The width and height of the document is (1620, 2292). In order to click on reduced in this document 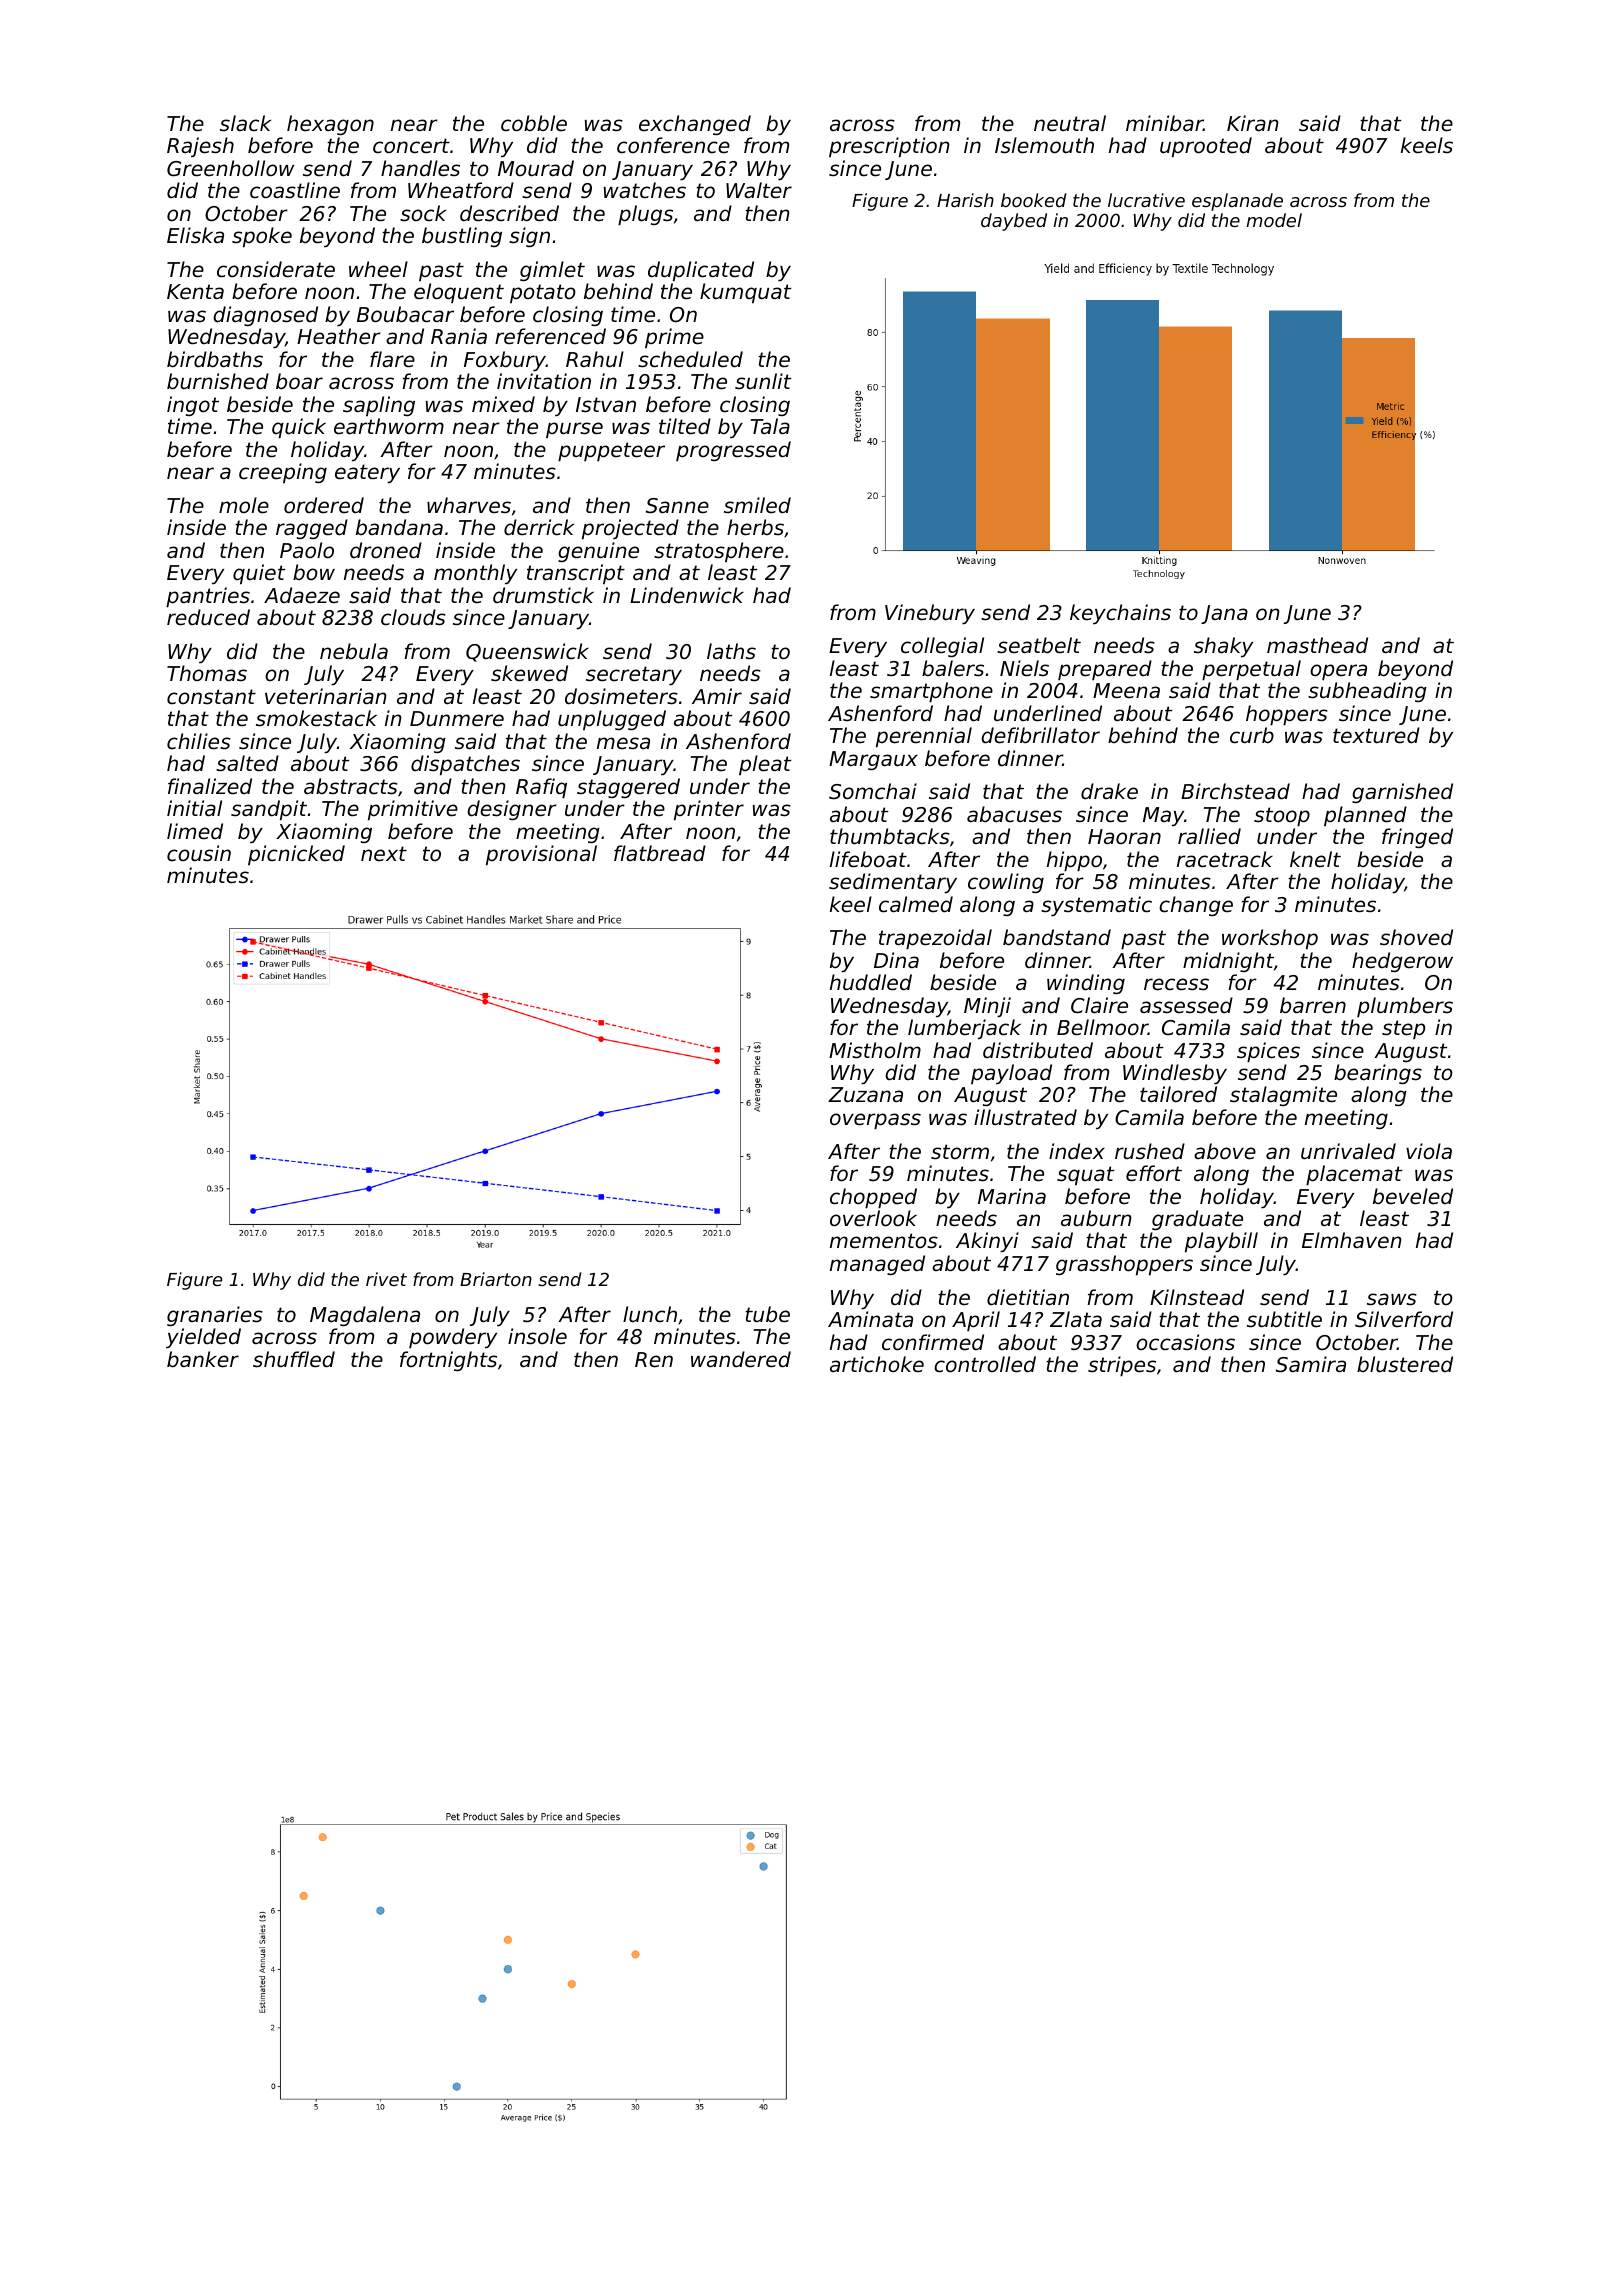, I will do `click(208, 617)`.
